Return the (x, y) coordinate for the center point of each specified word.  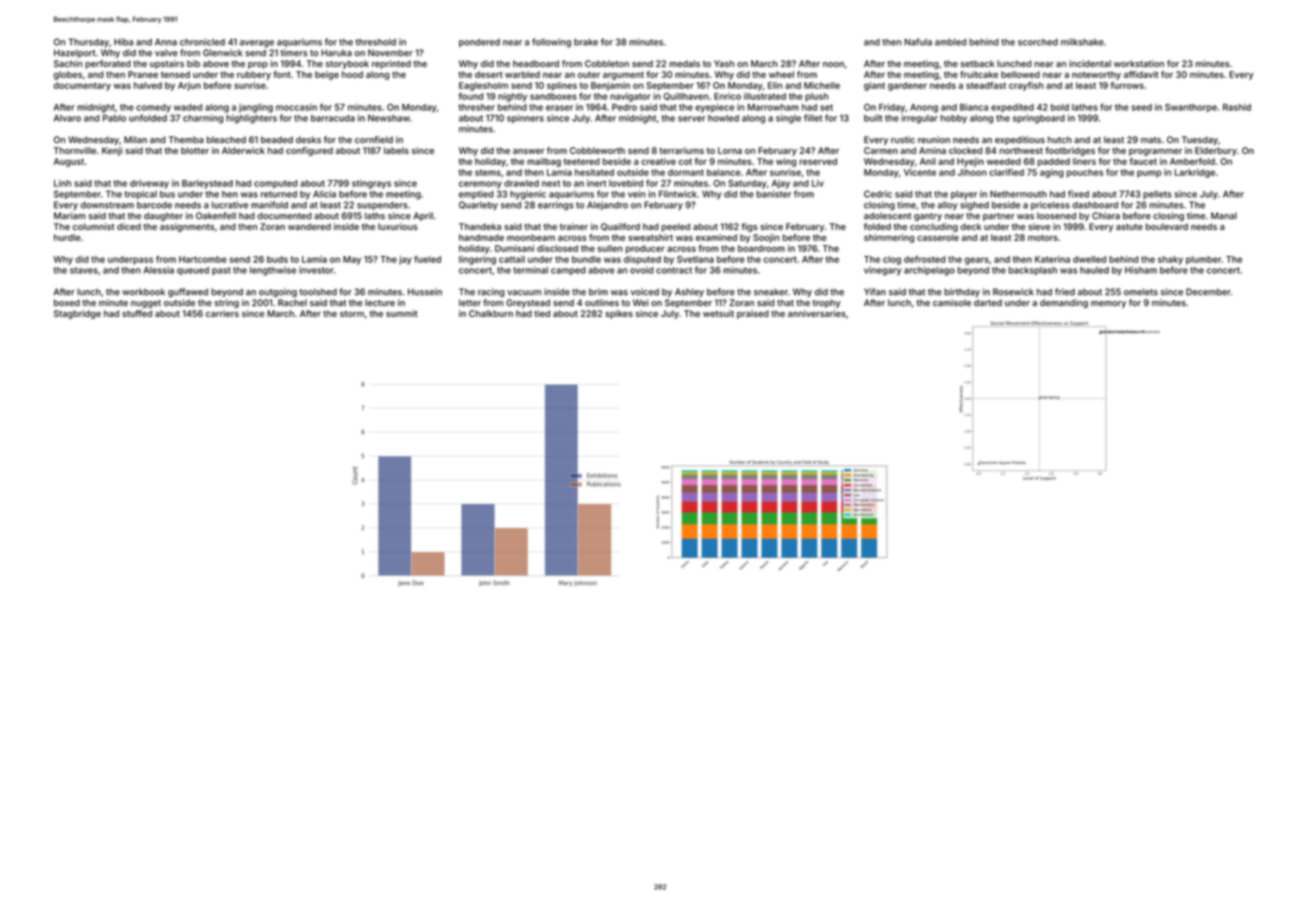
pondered (479, 43)
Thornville (75, 150)
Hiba (123, 42)
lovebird (626, 183)
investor (316, 270)
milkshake (1082, 42)
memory (1108, 304)
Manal (1224, 216)
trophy (827, 303)
